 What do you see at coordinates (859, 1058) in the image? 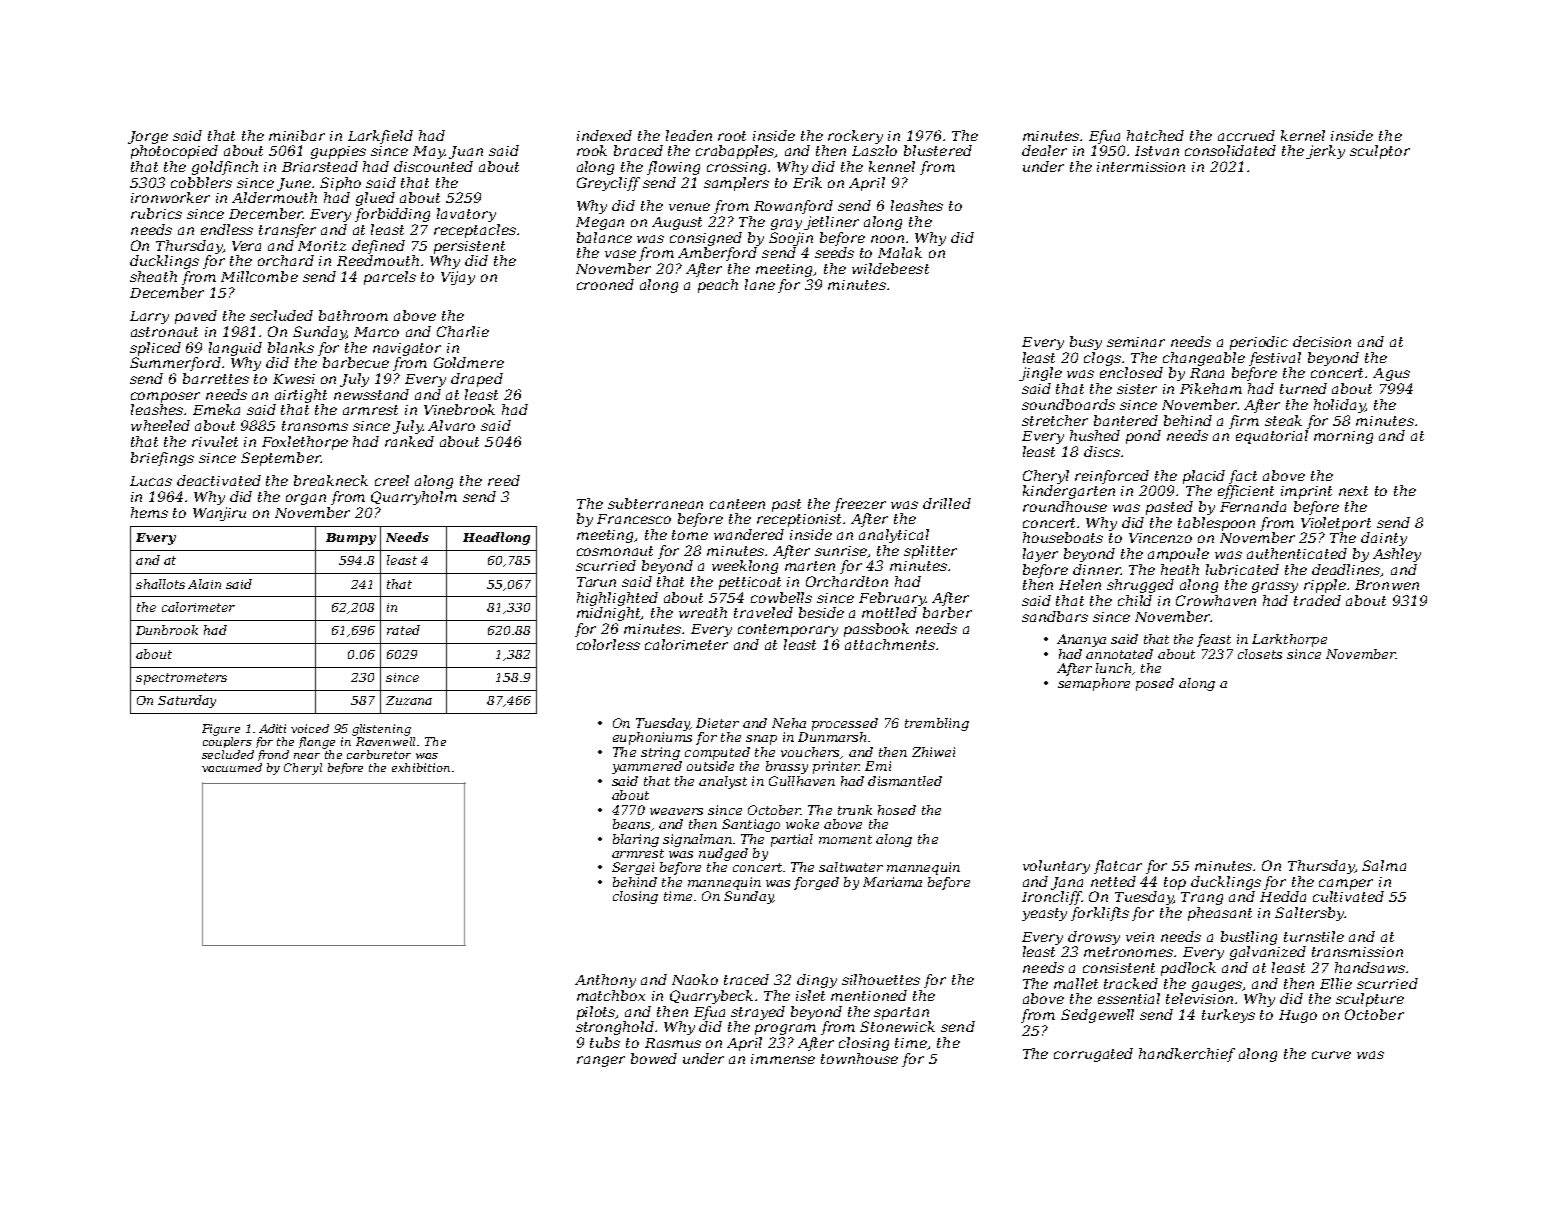
I see `townhouse` at bounding box center [859, 1058].
